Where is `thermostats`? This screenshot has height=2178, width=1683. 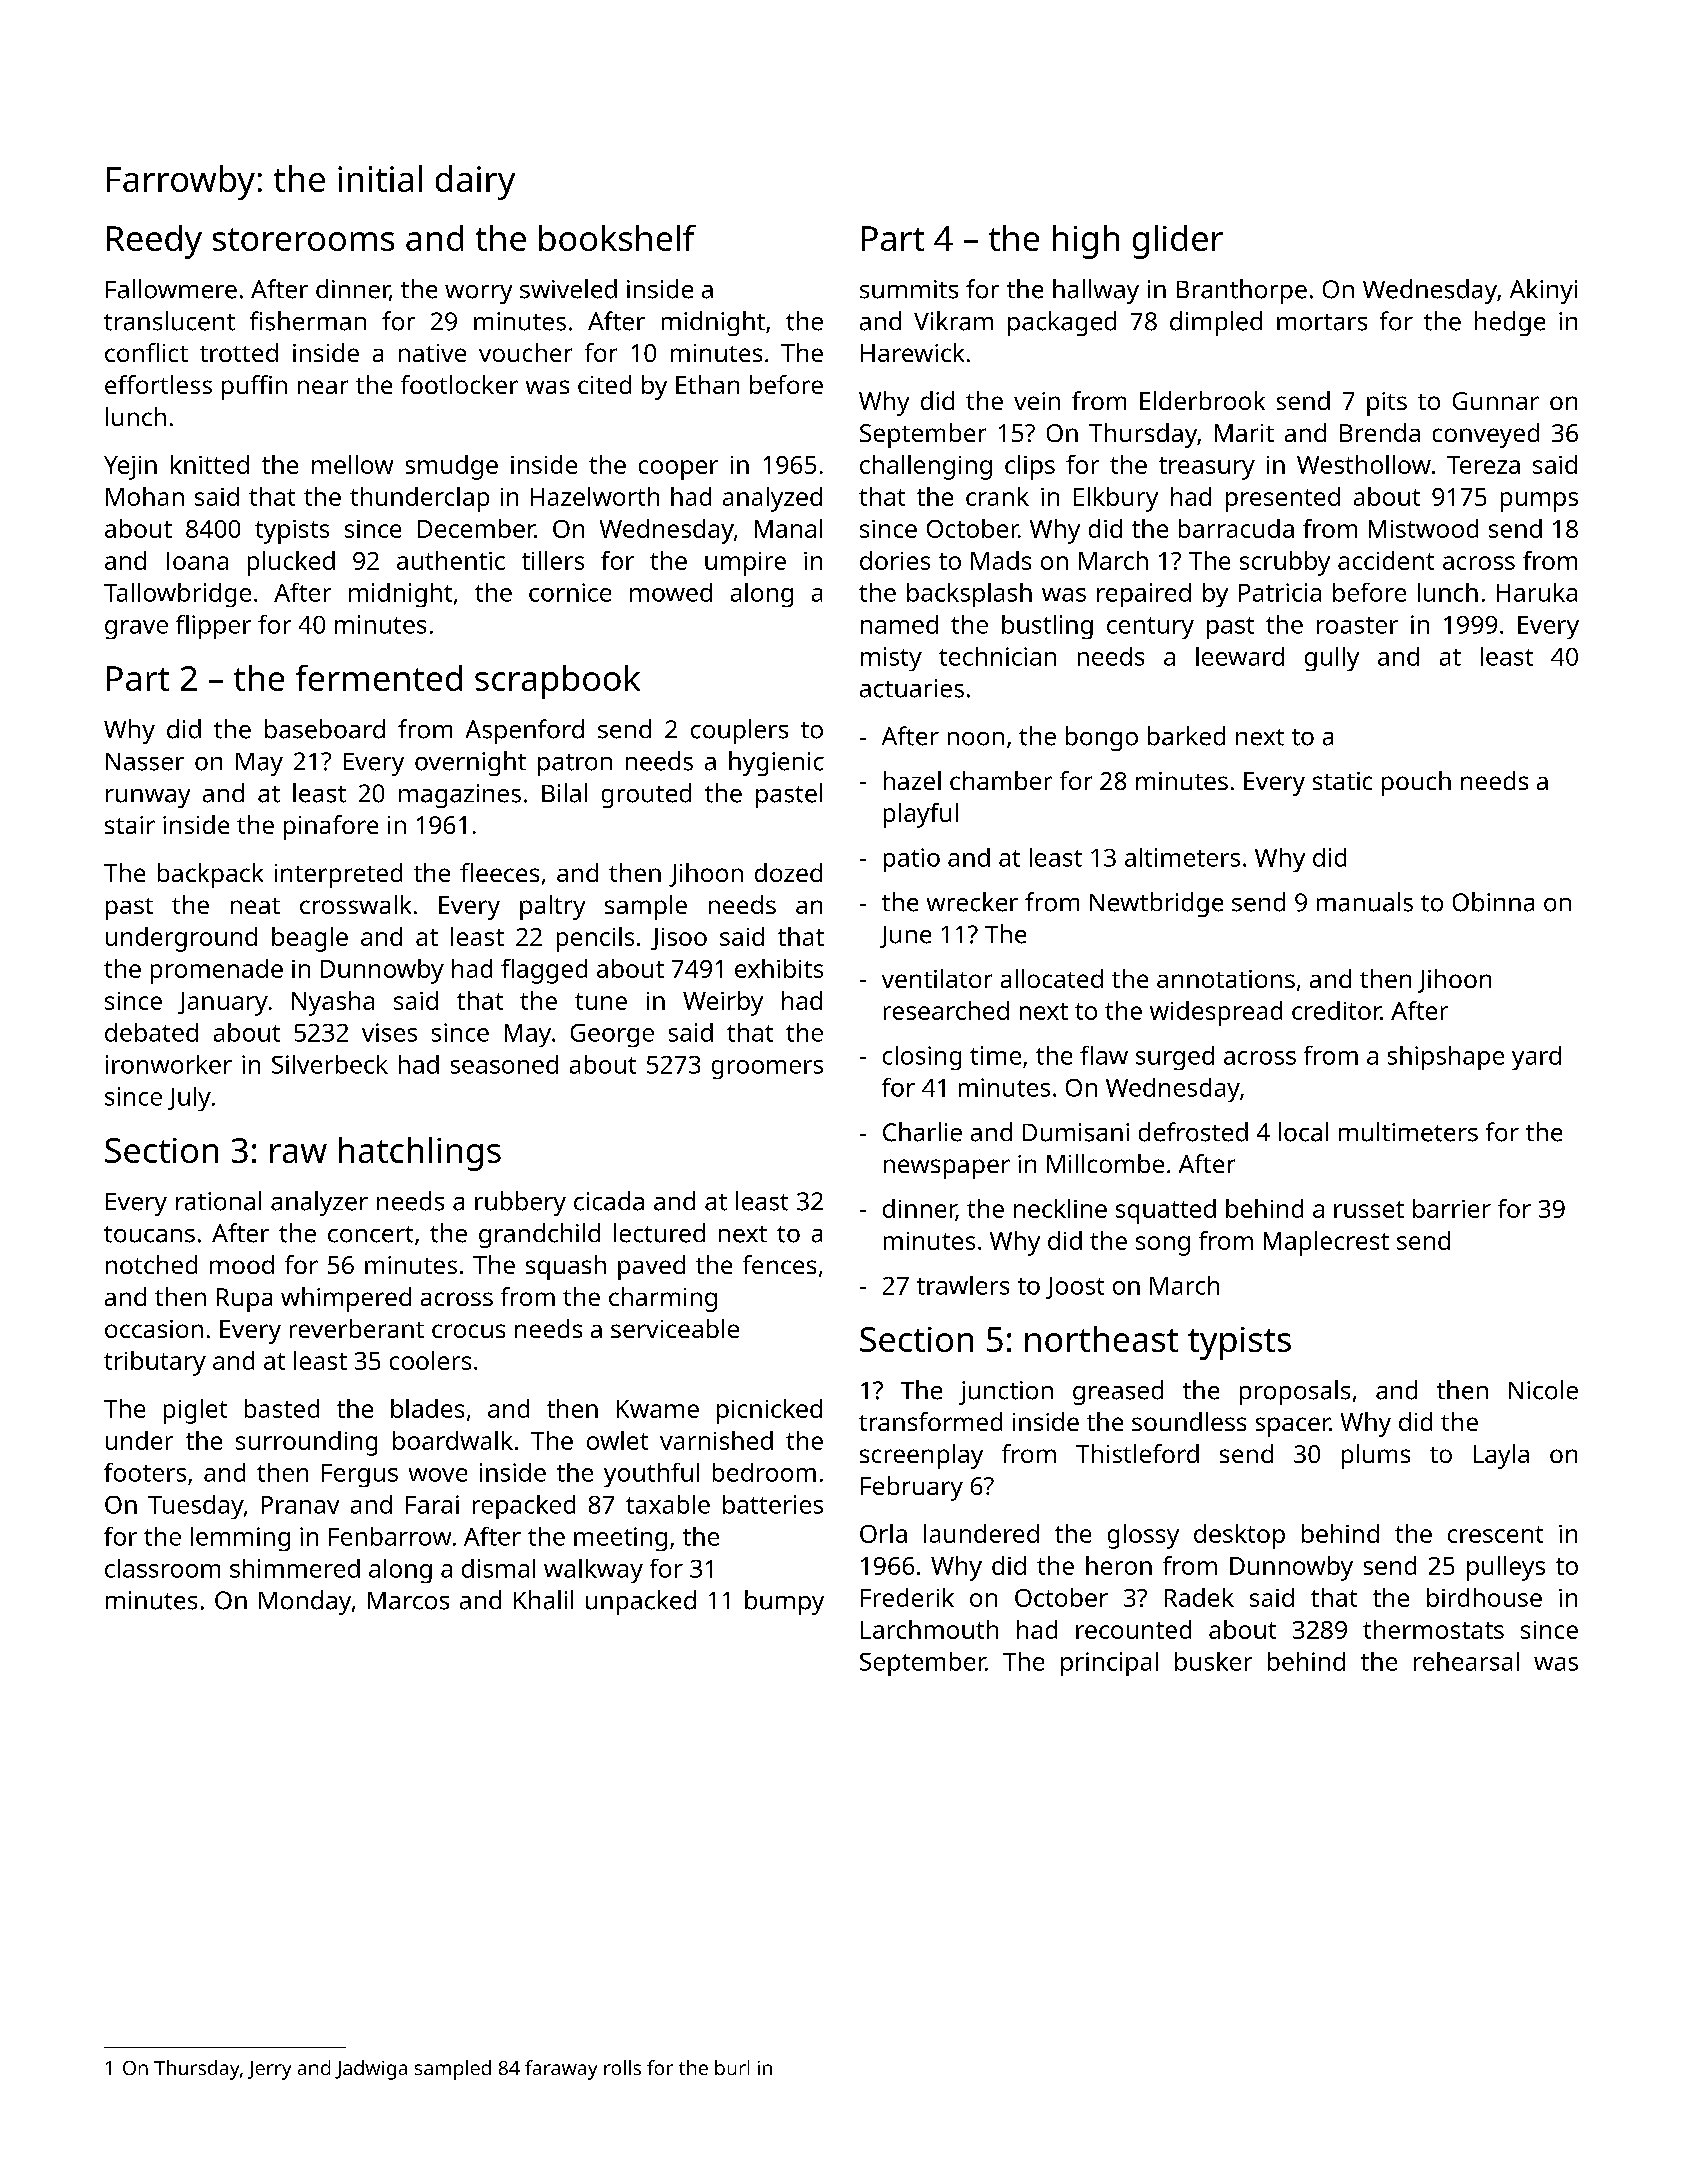 thermostats is located at coordinates (1433, 1629).
